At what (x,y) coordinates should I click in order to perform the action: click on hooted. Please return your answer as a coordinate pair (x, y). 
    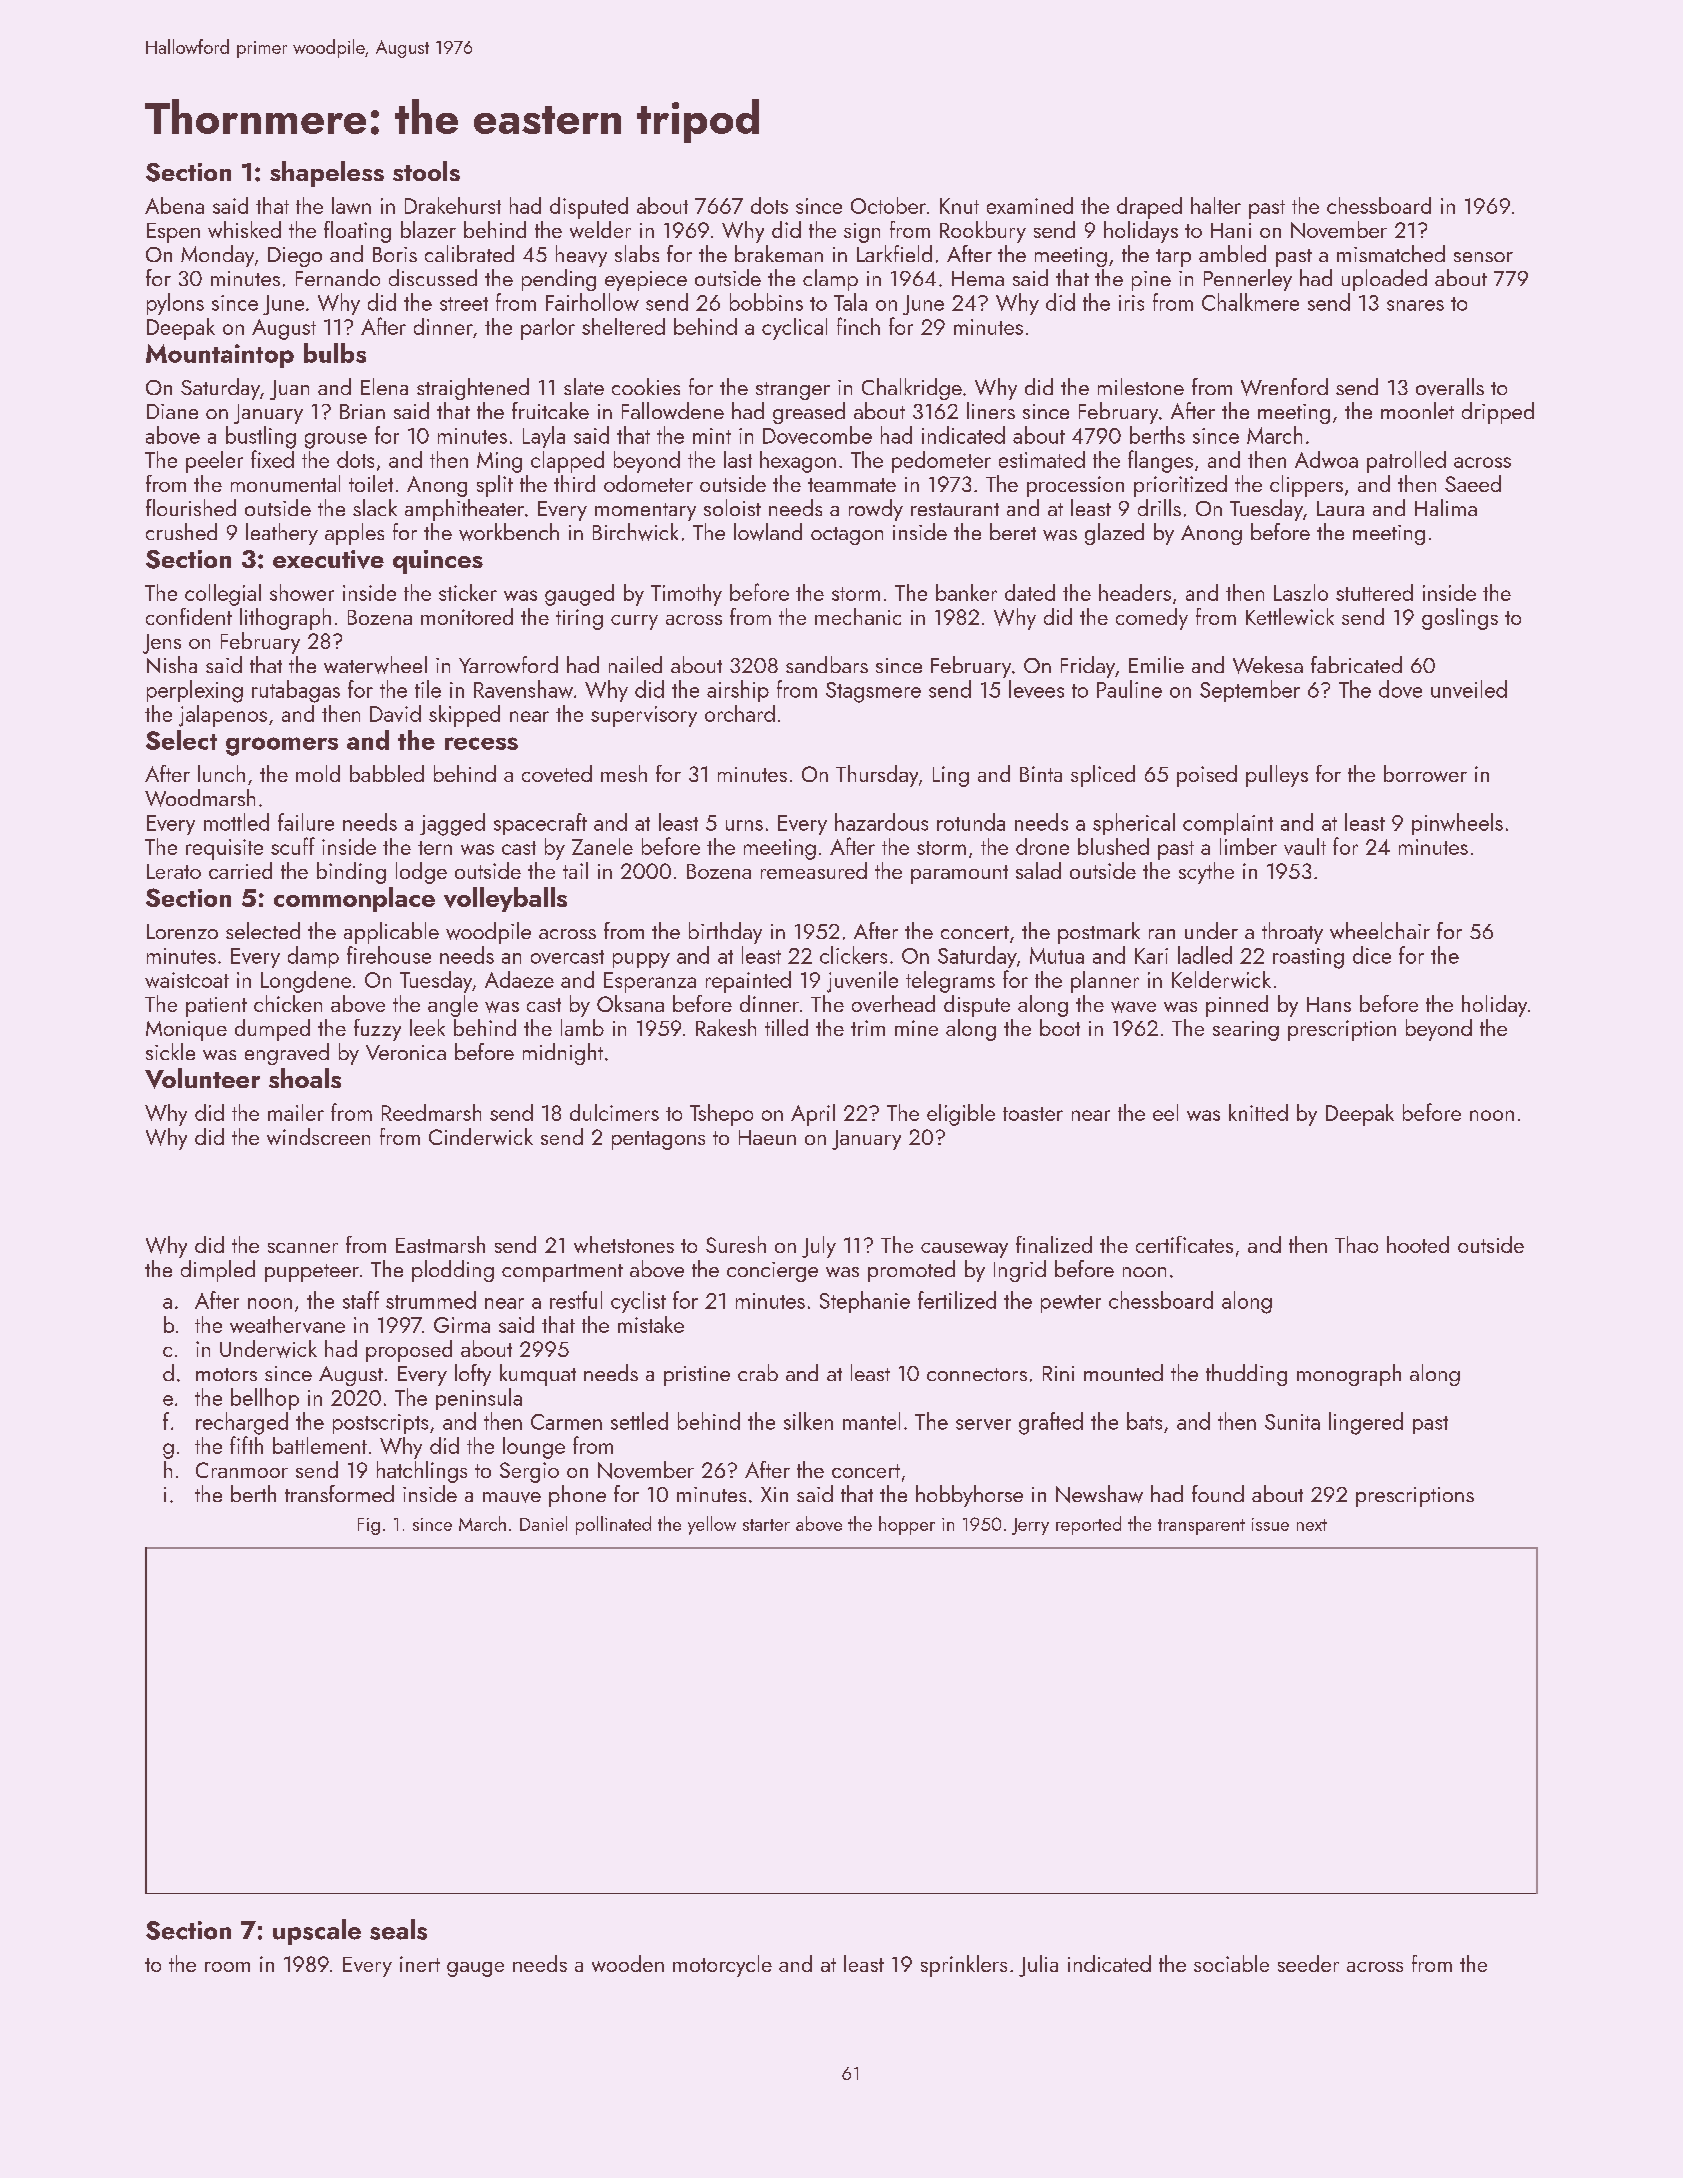
    Looking at the image, I should click on (1418, 1244).
